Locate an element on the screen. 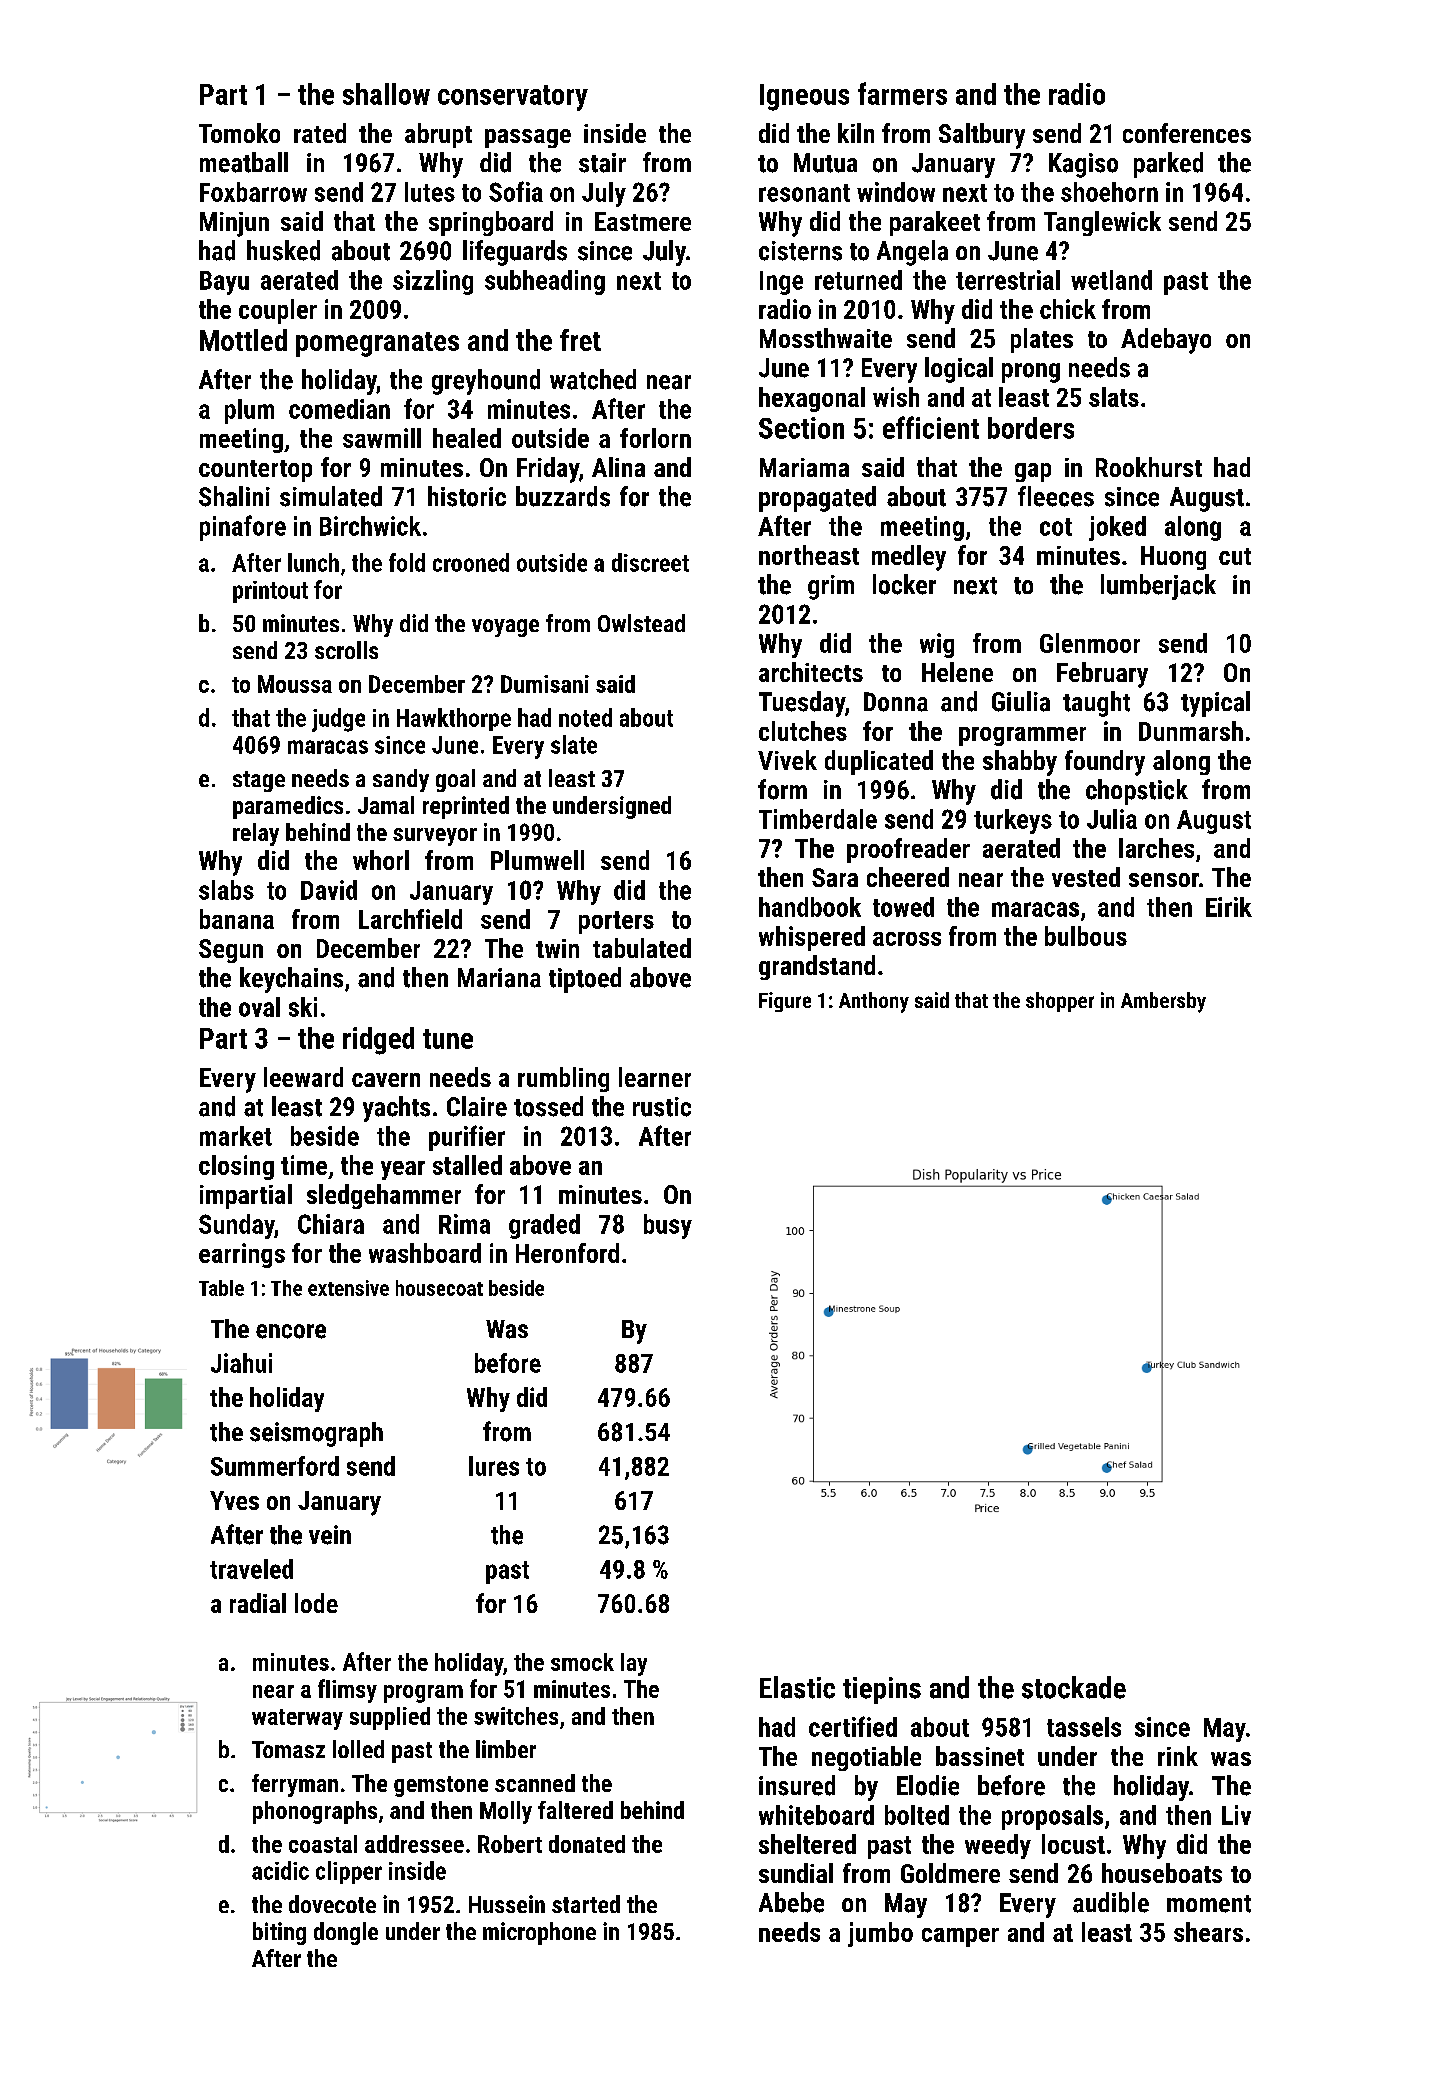 The height and width of the screenshot is (2100, 1450). housecoat is located at coordinates (439, 1288).
